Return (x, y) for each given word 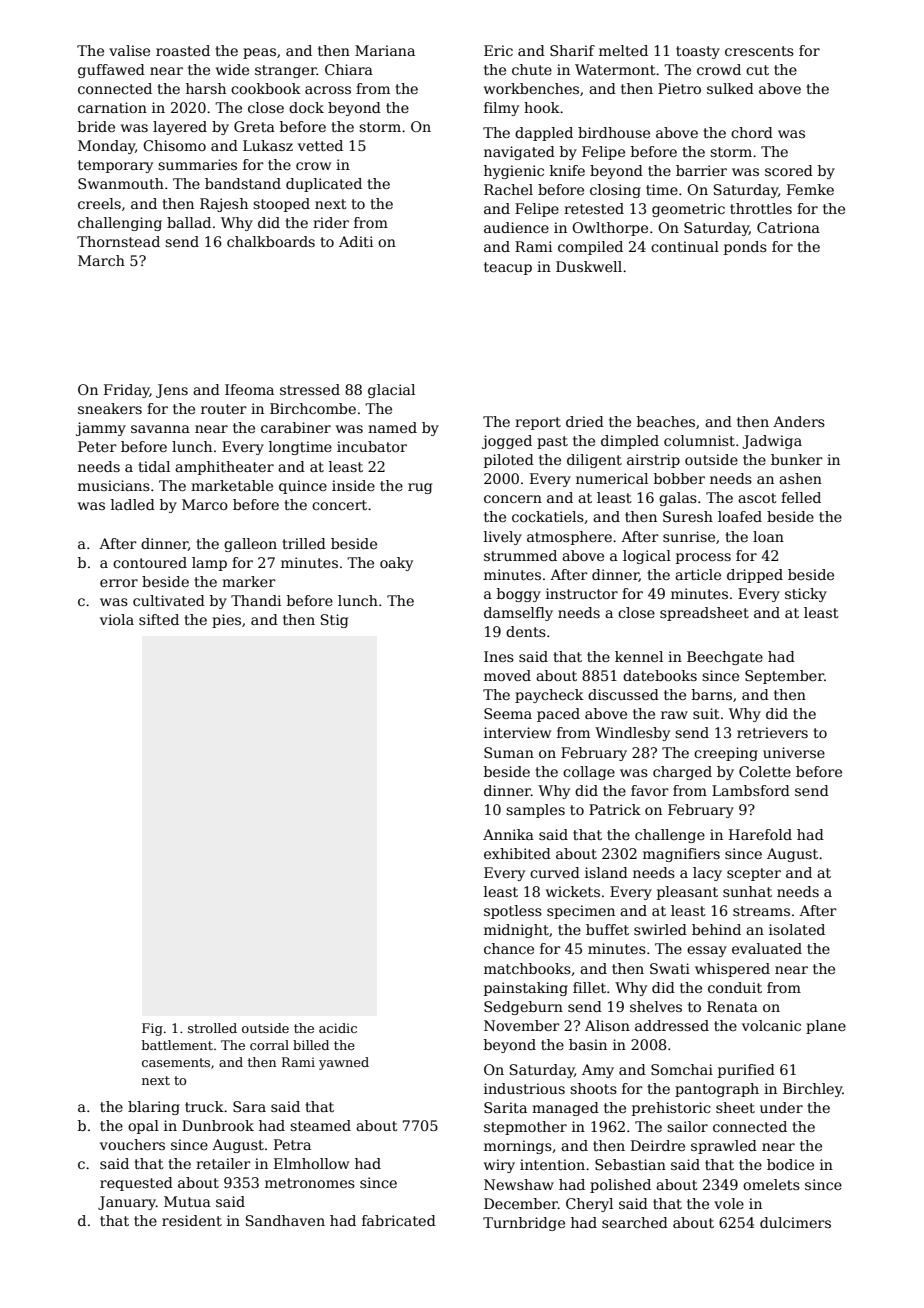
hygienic (514, 172)
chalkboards (271, 241)
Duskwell (589, 266)
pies (226, 621)
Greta (254, 126)
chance (509, 948)
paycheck (549, 696)
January (127, 1203)
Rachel (508, 189)
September (784, 677)
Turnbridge (524, 1224)
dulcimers (795, 1222)
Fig (152, 1029)
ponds (745, 248)
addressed (672, 1025)
